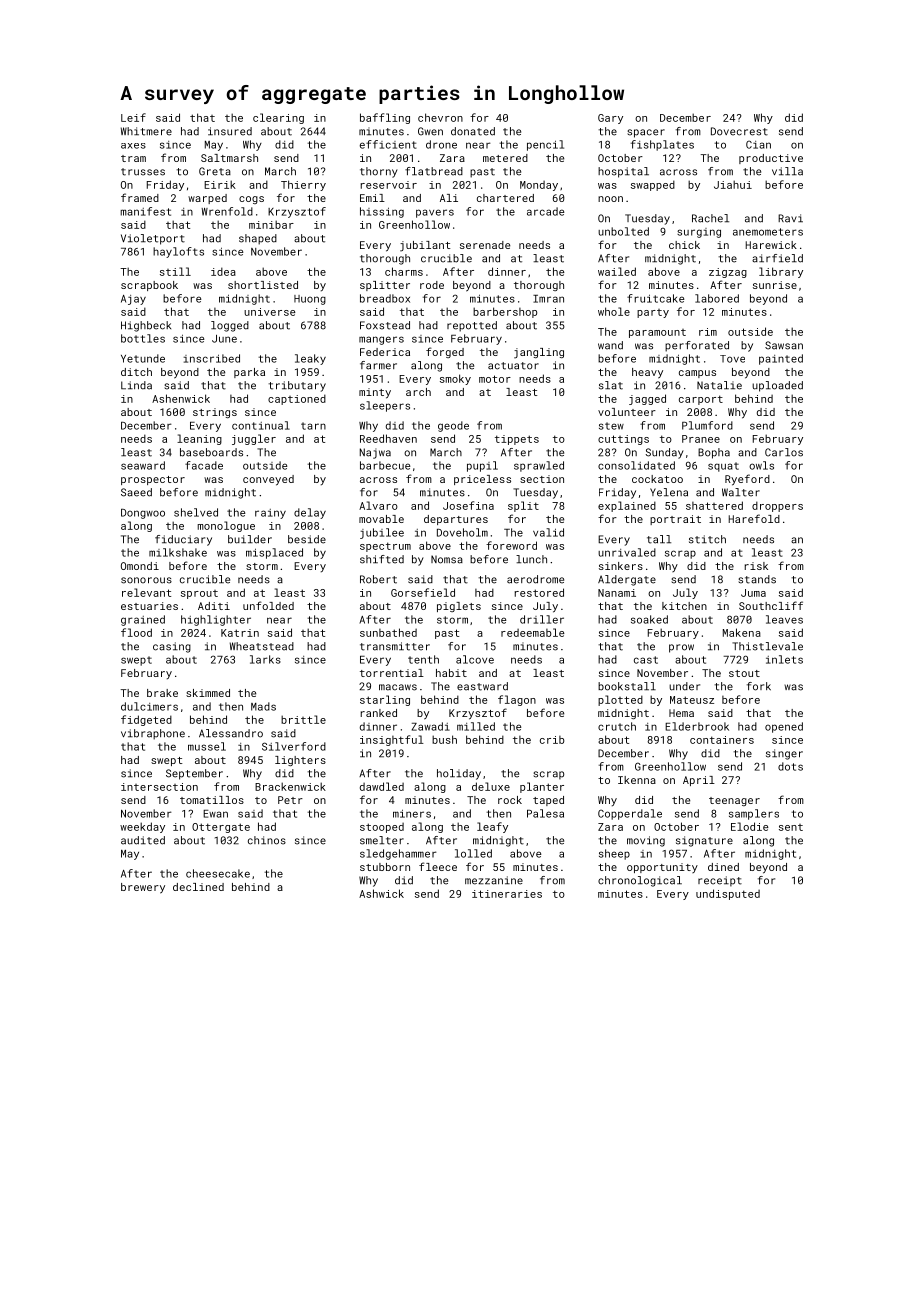  I want to click on Ravi, so click(790, 218).
